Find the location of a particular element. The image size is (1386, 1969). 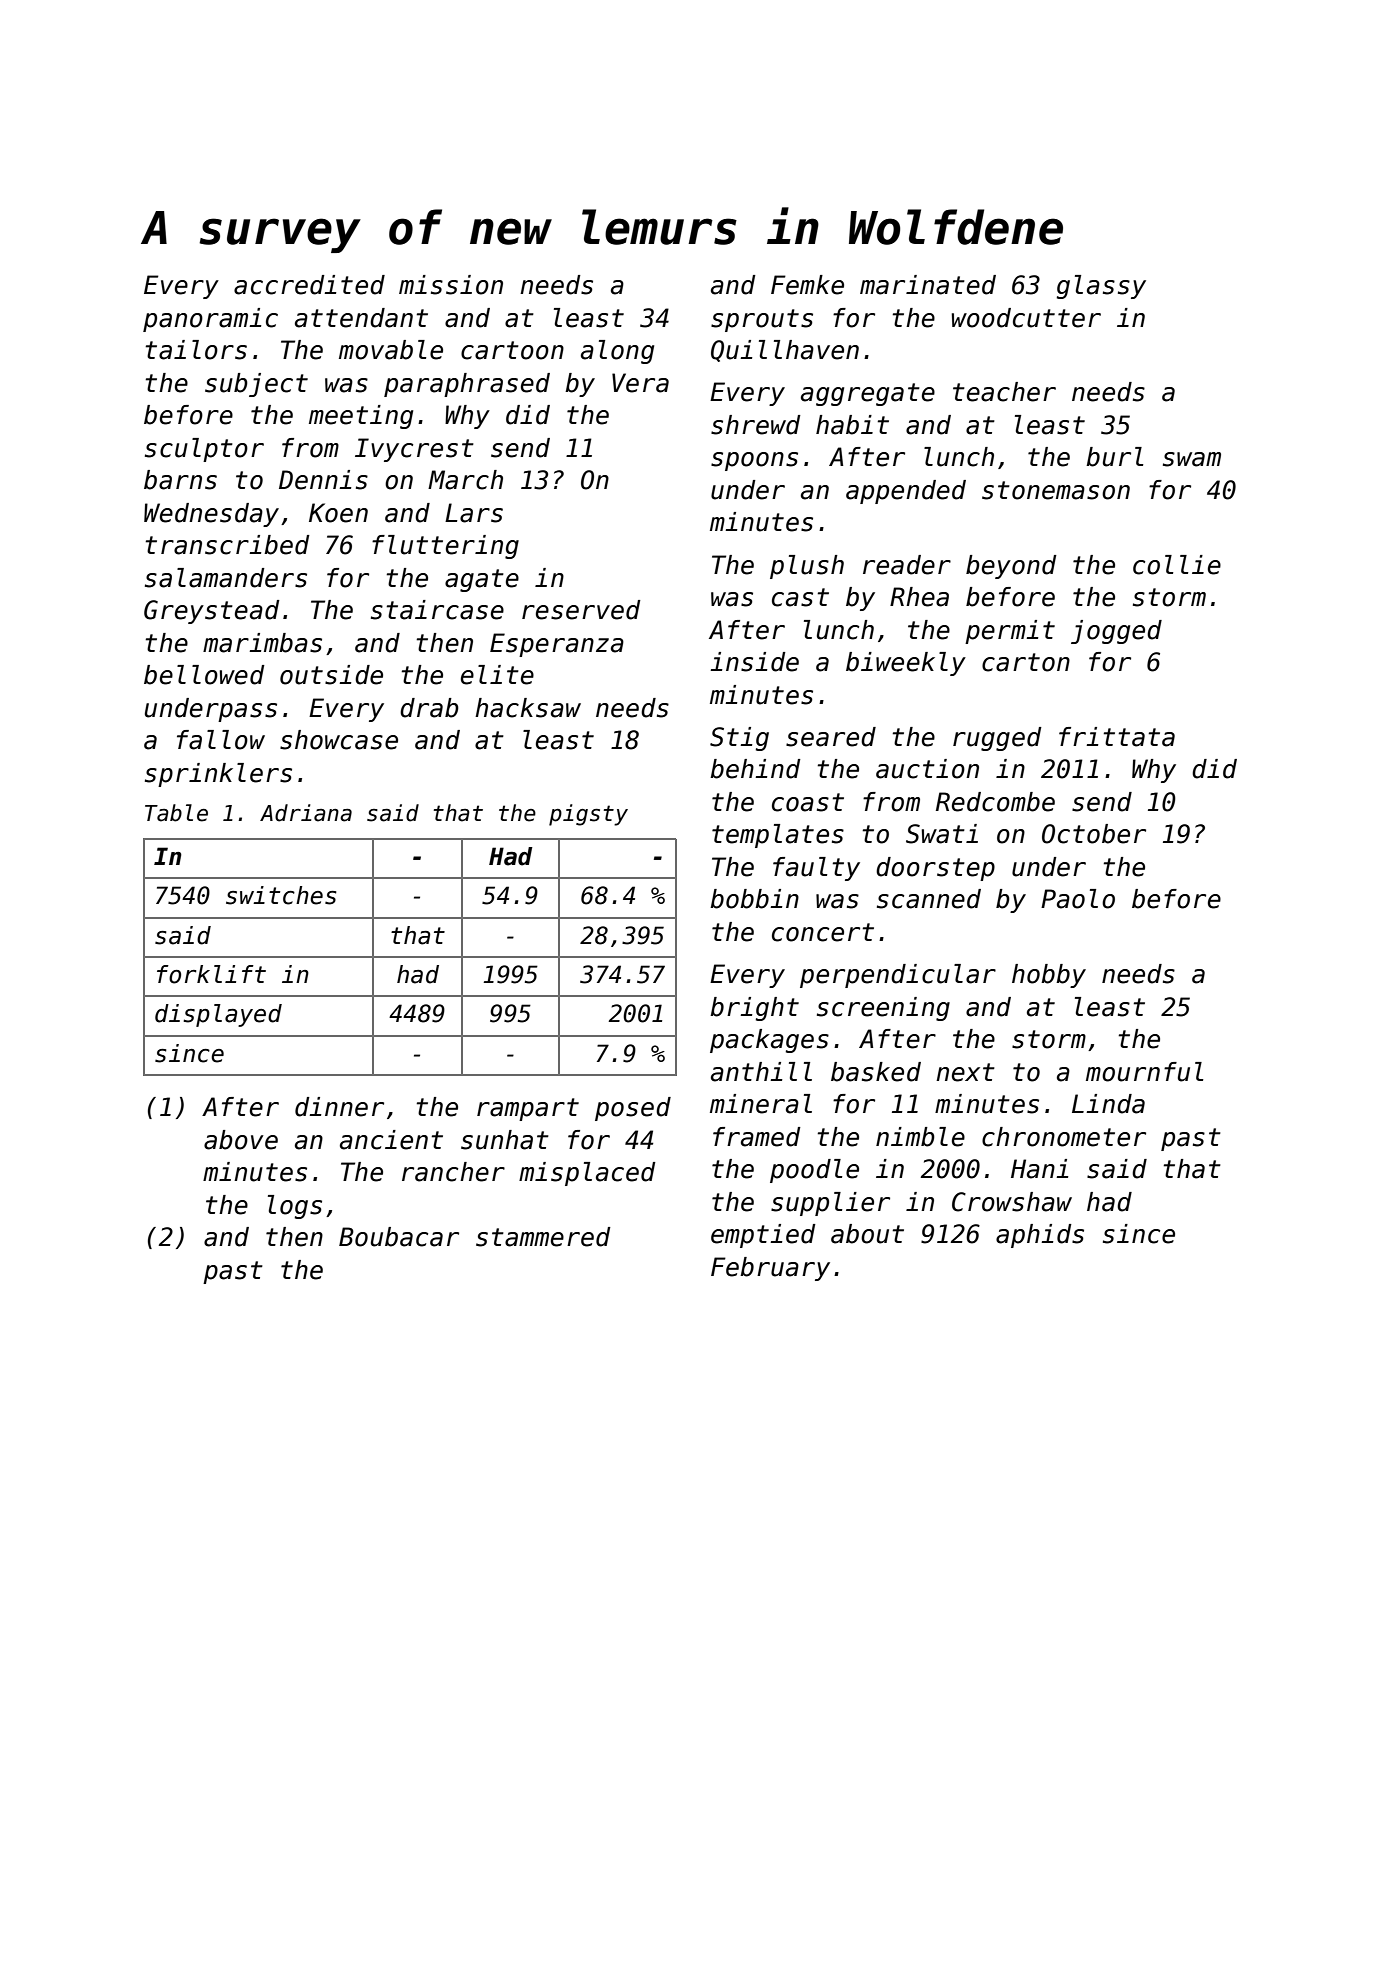

spoons is located at coordinates (754, 461).
